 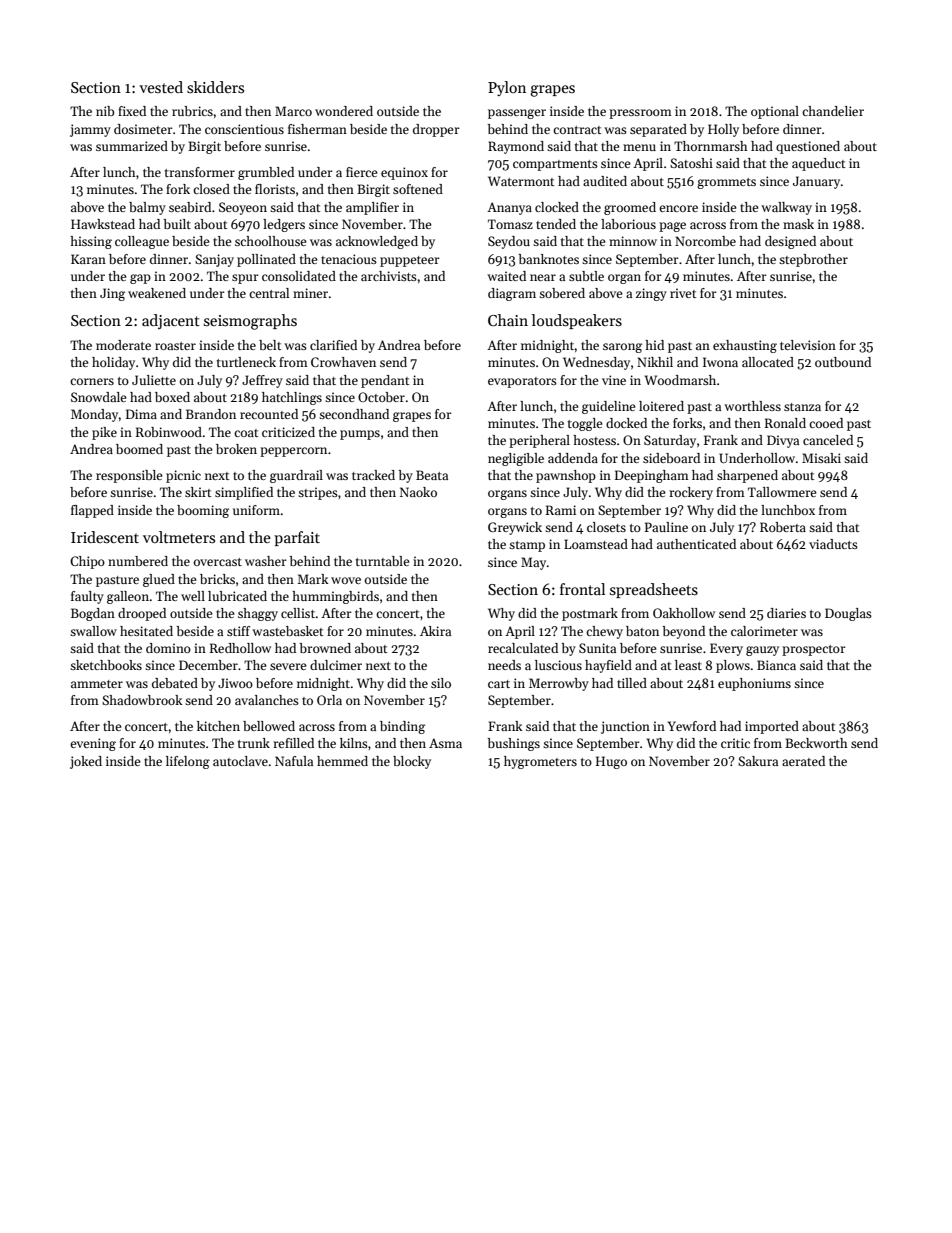 What do you see at coordinates (344, 111) in the screenshot?
I see `wondered` at bounding box center [344, 111].
